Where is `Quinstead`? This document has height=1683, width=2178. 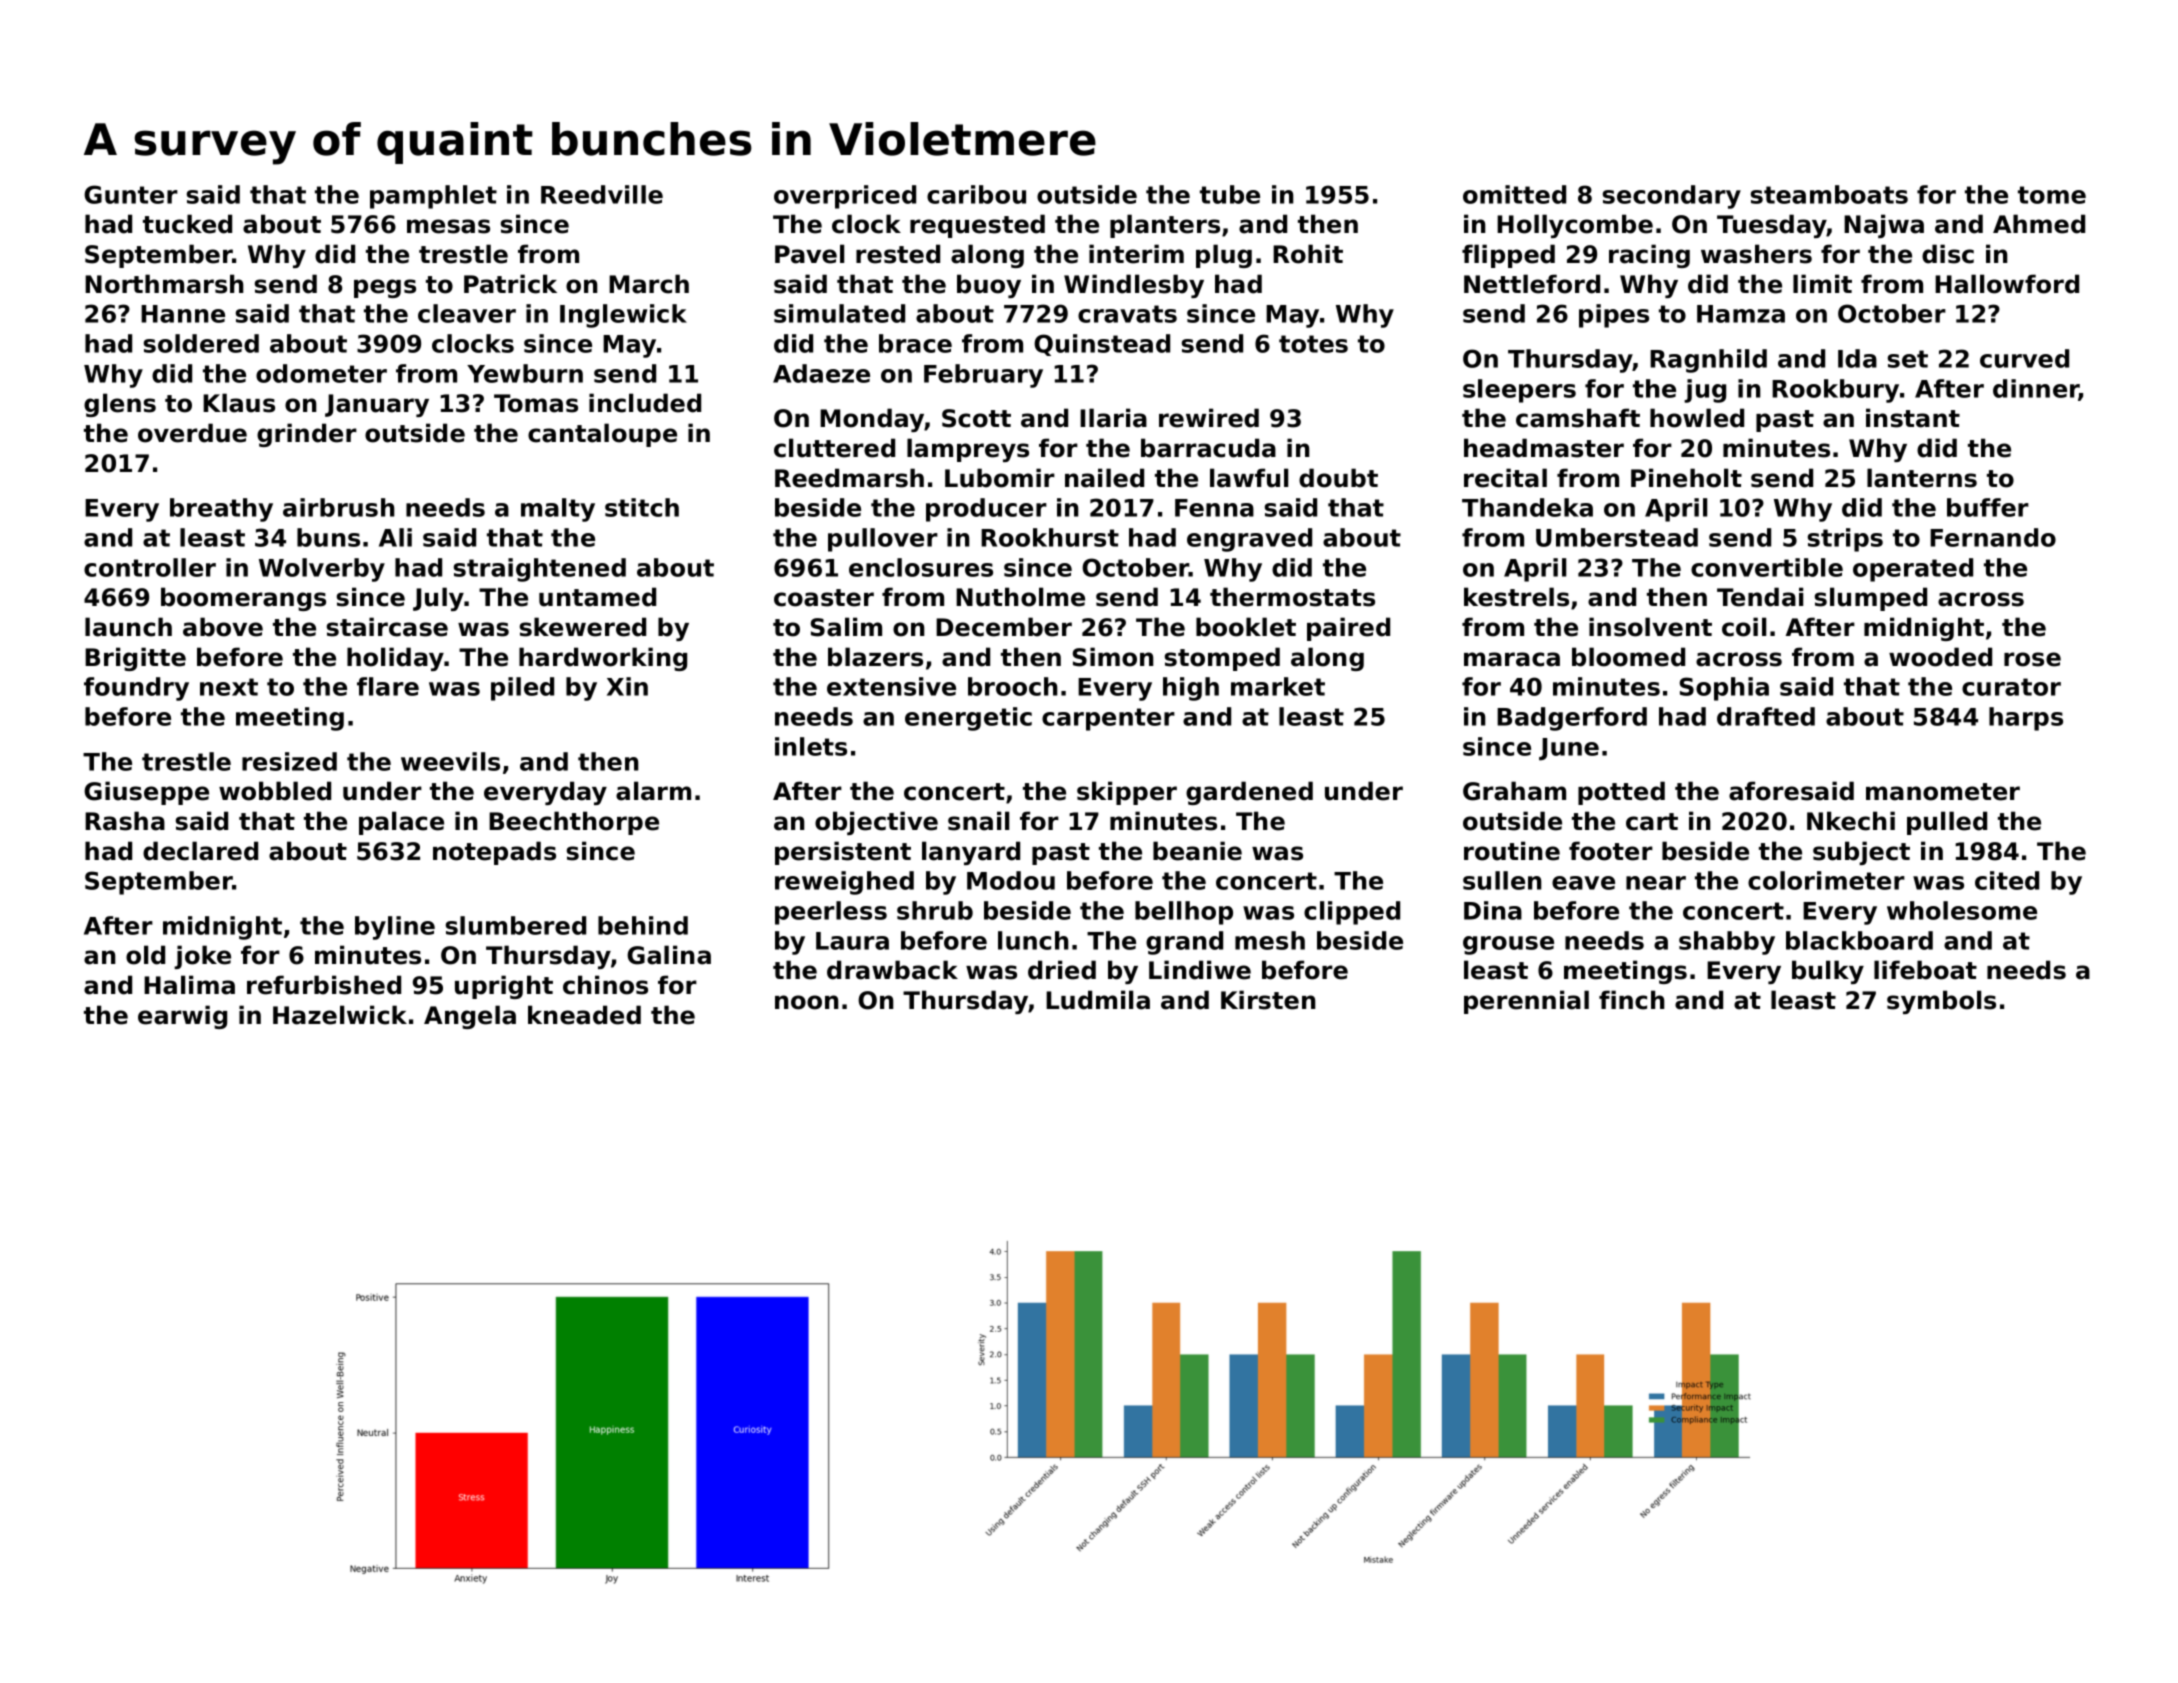 Quinstead is located at coordinates (1102, 345).
